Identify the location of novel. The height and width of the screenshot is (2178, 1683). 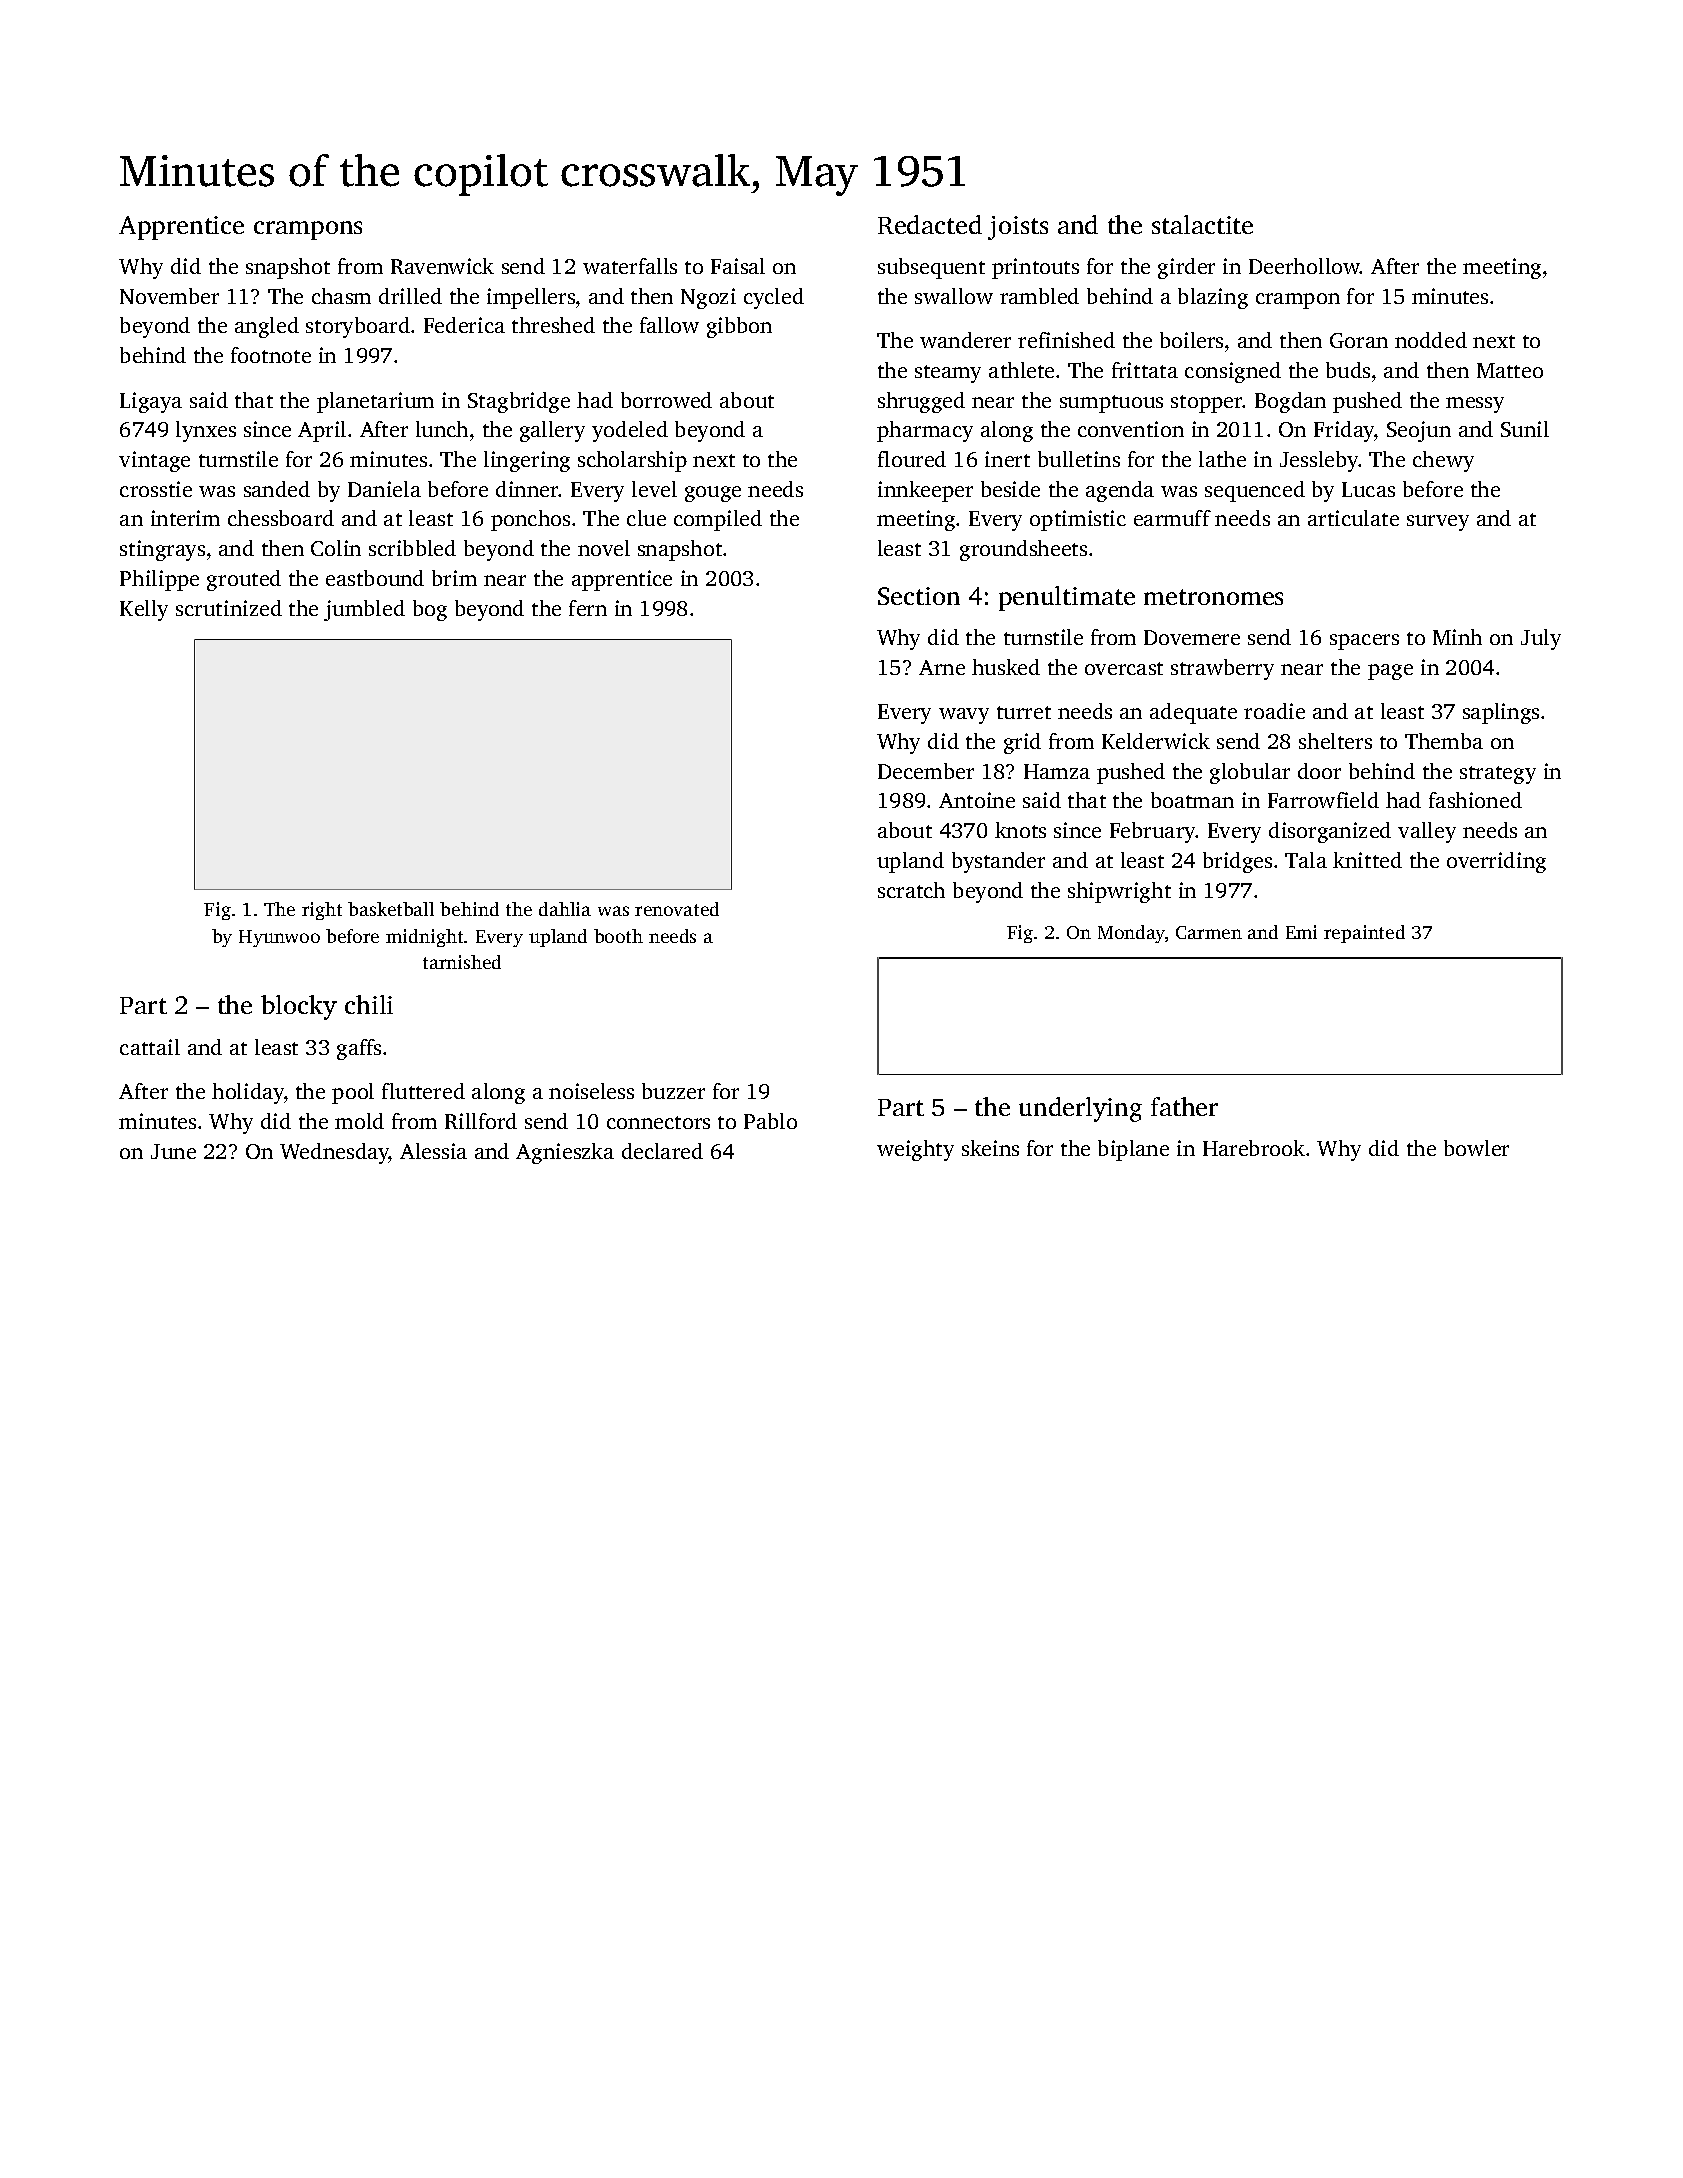
(604, 548).
